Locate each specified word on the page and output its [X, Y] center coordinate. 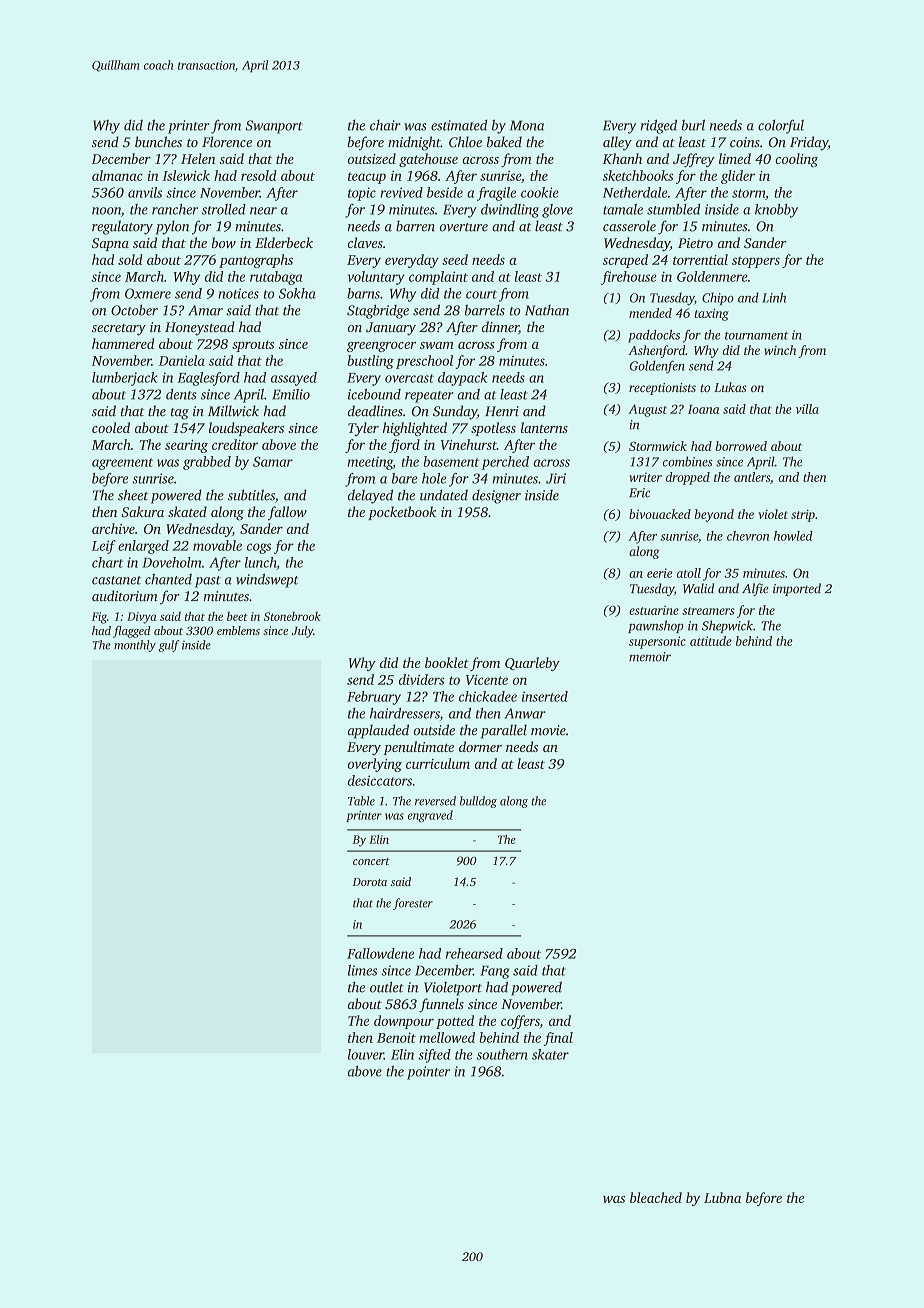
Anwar [525, 713]
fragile [496, 194]
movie [548, 730]
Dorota [370, 882]
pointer [428, 1073]
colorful [781, 127]
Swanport [274, 127]
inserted [545, 696]
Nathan [547, 310]
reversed [435, 801]
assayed [294, 379]
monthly [135, 646]
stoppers [756, 262]
